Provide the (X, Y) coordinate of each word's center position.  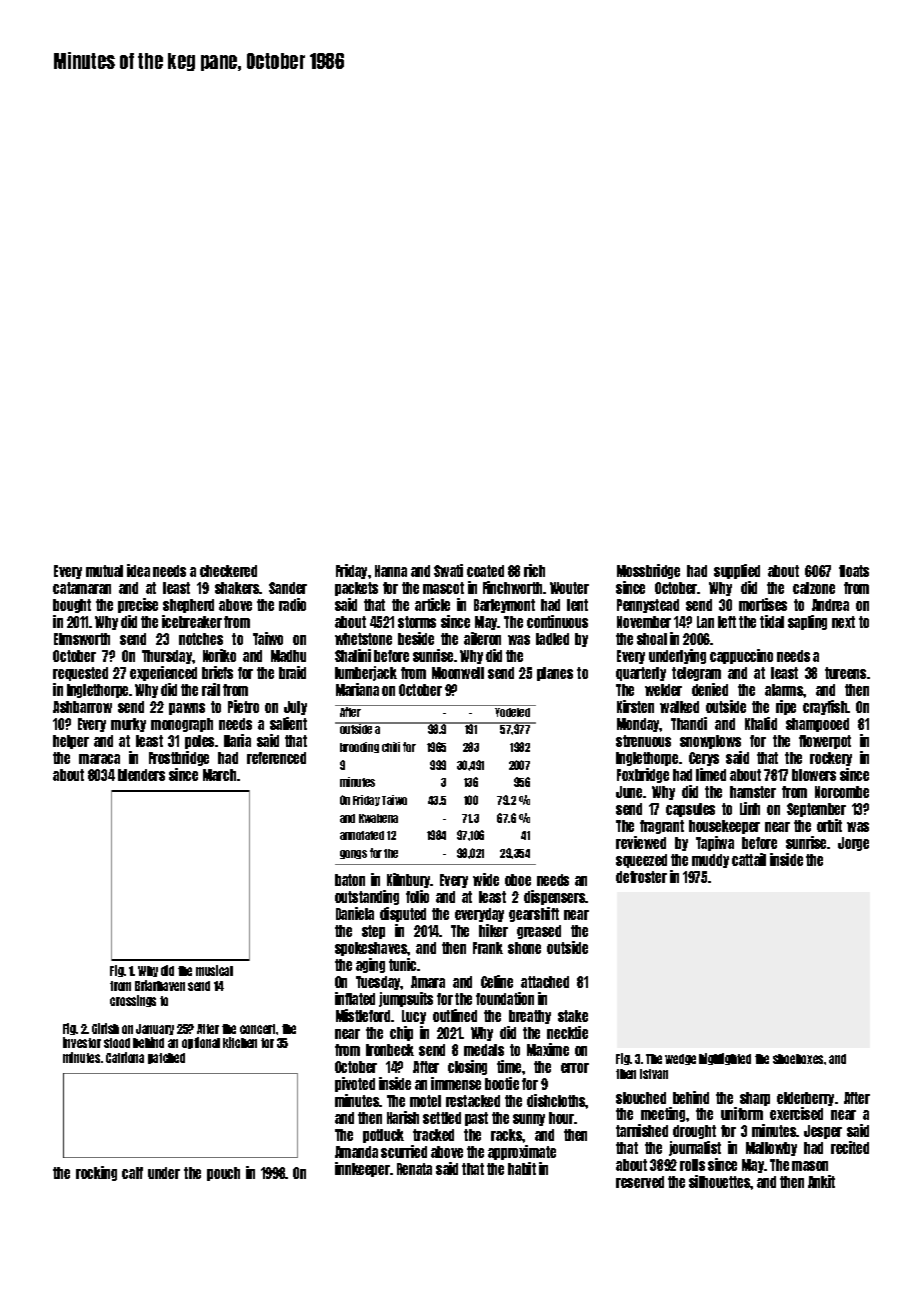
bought (72, 606)
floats (854, 571)
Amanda (356, 1152)
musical (214, 970)
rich (534, 570)
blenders (141, 775)
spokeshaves (371, 949)
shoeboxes (798, 1059)
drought (694, 1132)
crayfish (825, 707)
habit (522, 1168)
